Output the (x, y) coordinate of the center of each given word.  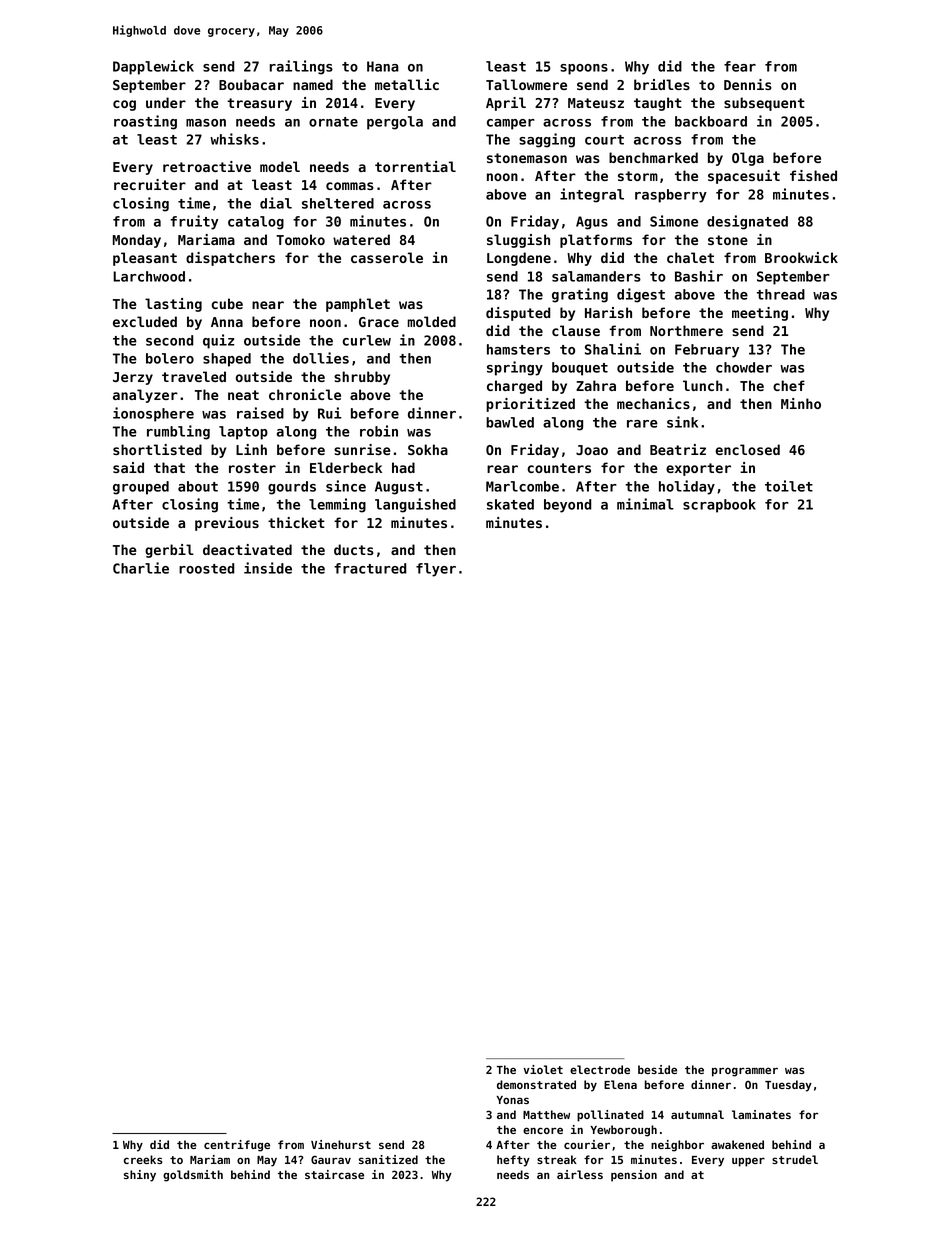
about (198, 486)
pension (634, 1176)
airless (580, 1174)
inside (268, 568)
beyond (568, 506)
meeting (760, 314)
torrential (415, 166)
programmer (745, 1072)
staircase (334, 1174)
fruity (194, 222)
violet (543, 1069)
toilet (789, 486)
